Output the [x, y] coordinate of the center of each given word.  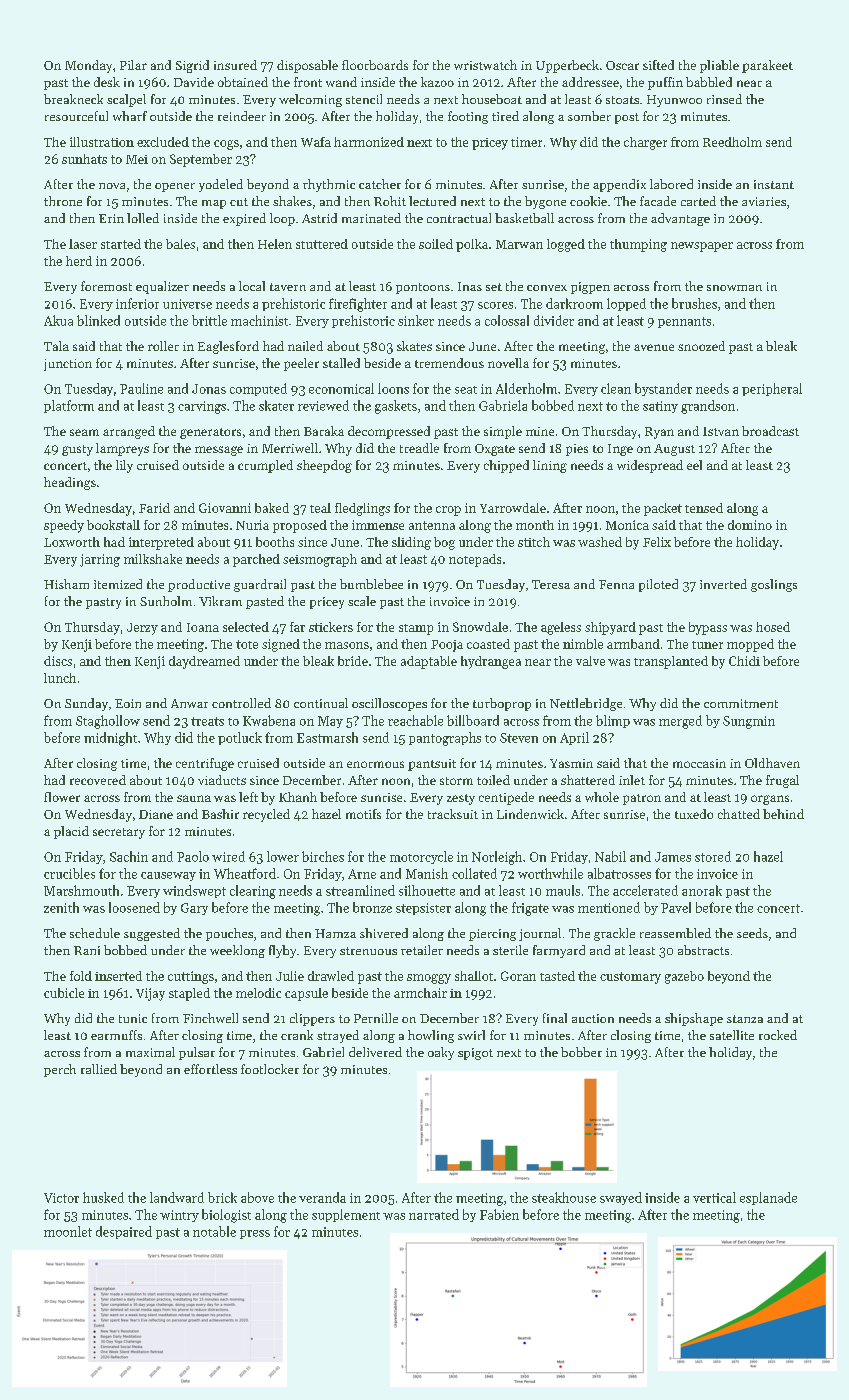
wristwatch [485, 65]
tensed [704, 508]
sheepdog [324, 466]
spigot [475, 1054]
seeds [752, 933]
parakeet [767, 66]
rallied [99, 1069]
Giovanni [225, 508]
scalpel [126, 100]
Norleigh [497, 858]
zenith [61, 907]
